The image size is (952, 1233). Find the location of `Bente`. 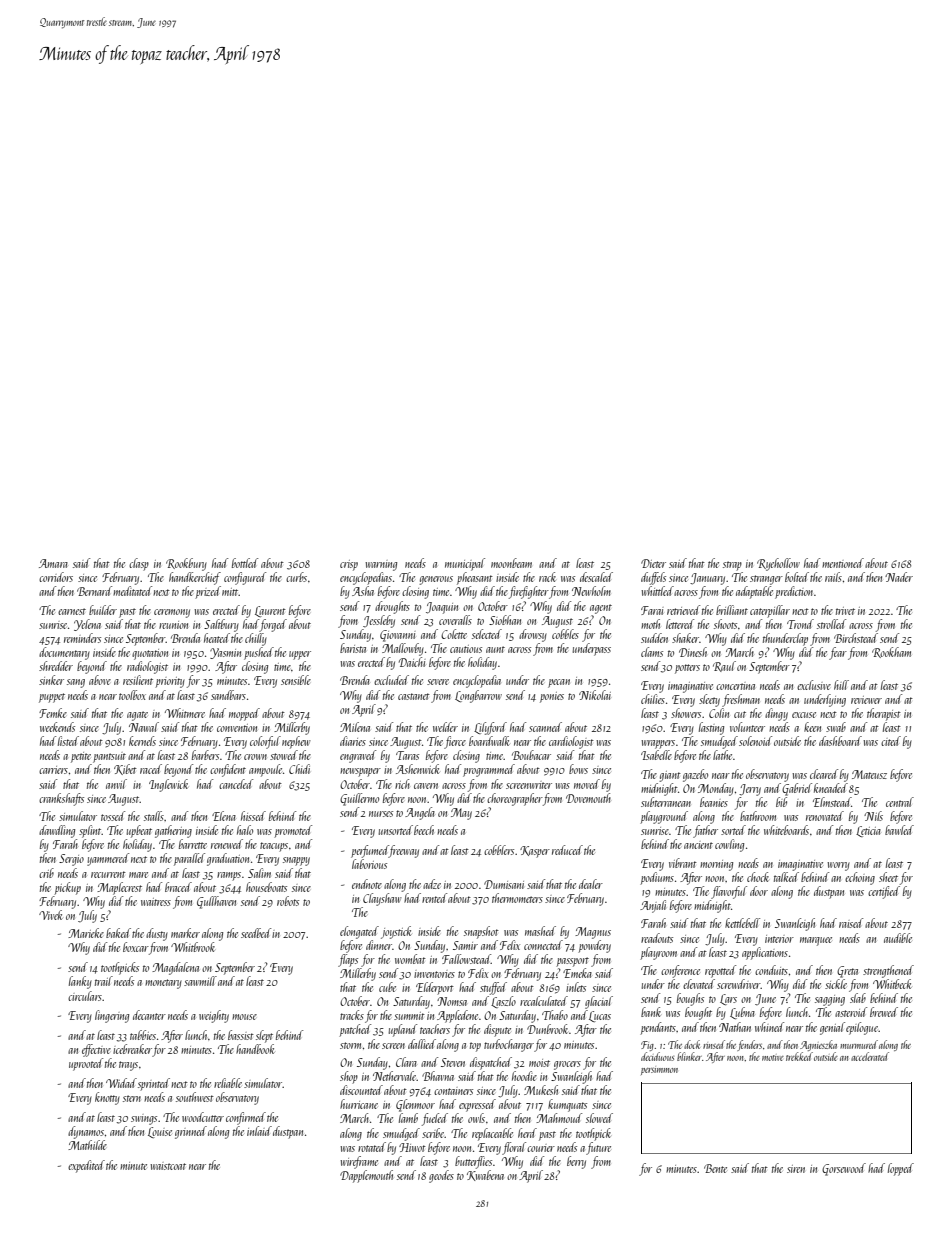

Bente is located at coordinates (715, 1168).
